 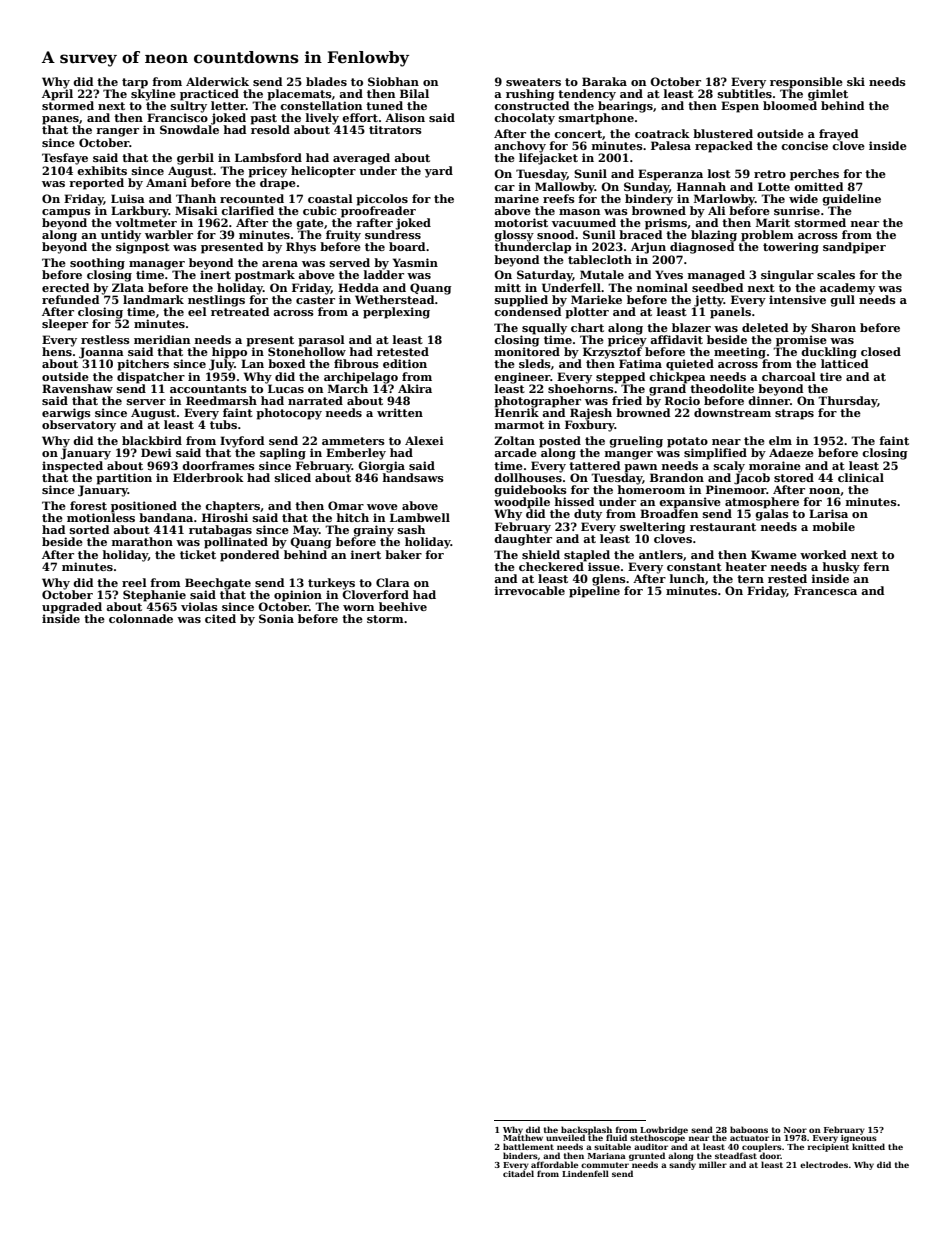 What do you see at coordinates (72, 467) in the screenshot?
I see `inspected` at bounding box center [72, 467].
